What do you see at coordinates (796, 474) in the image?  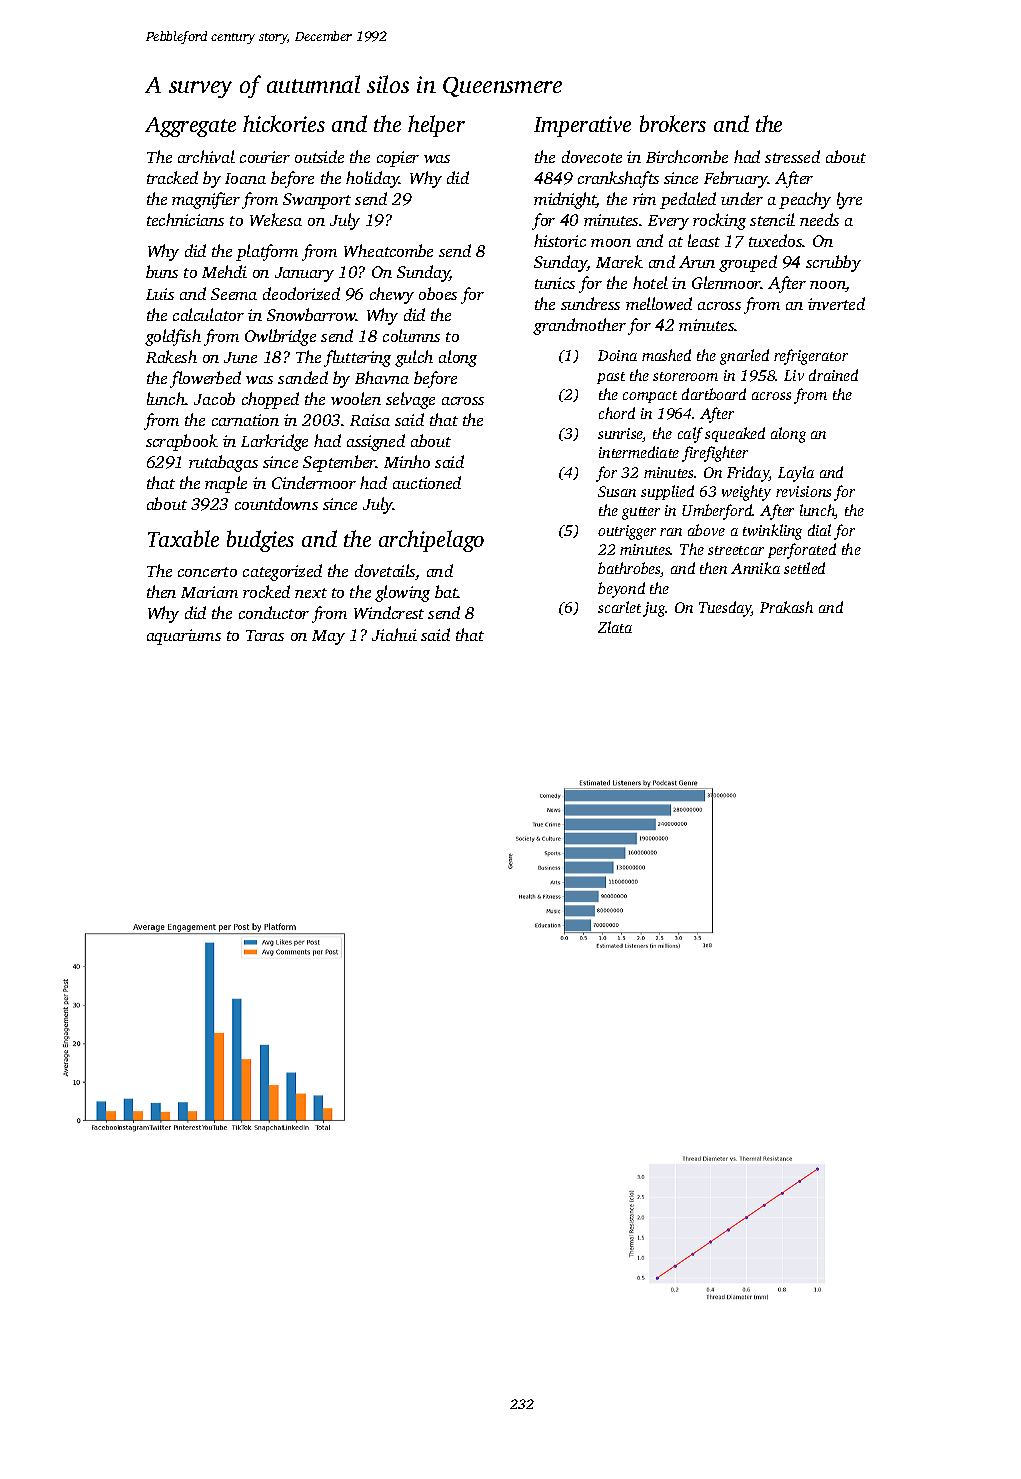 I see `Layla` at bounding box center [796, 474].
